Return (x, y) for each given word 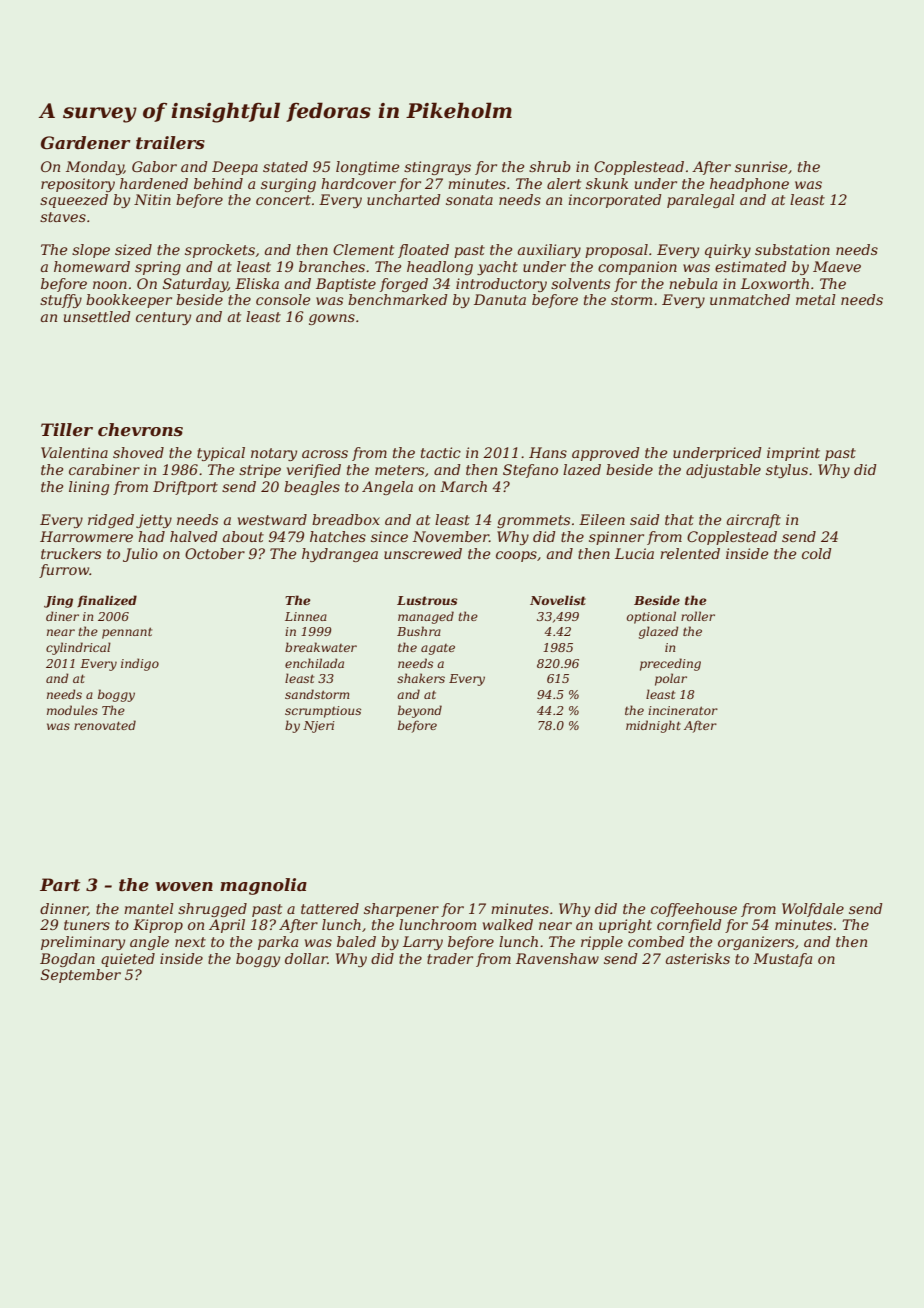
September (81, 976)
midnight (653, 726)
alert (564, 183)
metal (816, 299)
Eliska (257, 283)
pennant (127, 633)
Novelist (558, 600)
